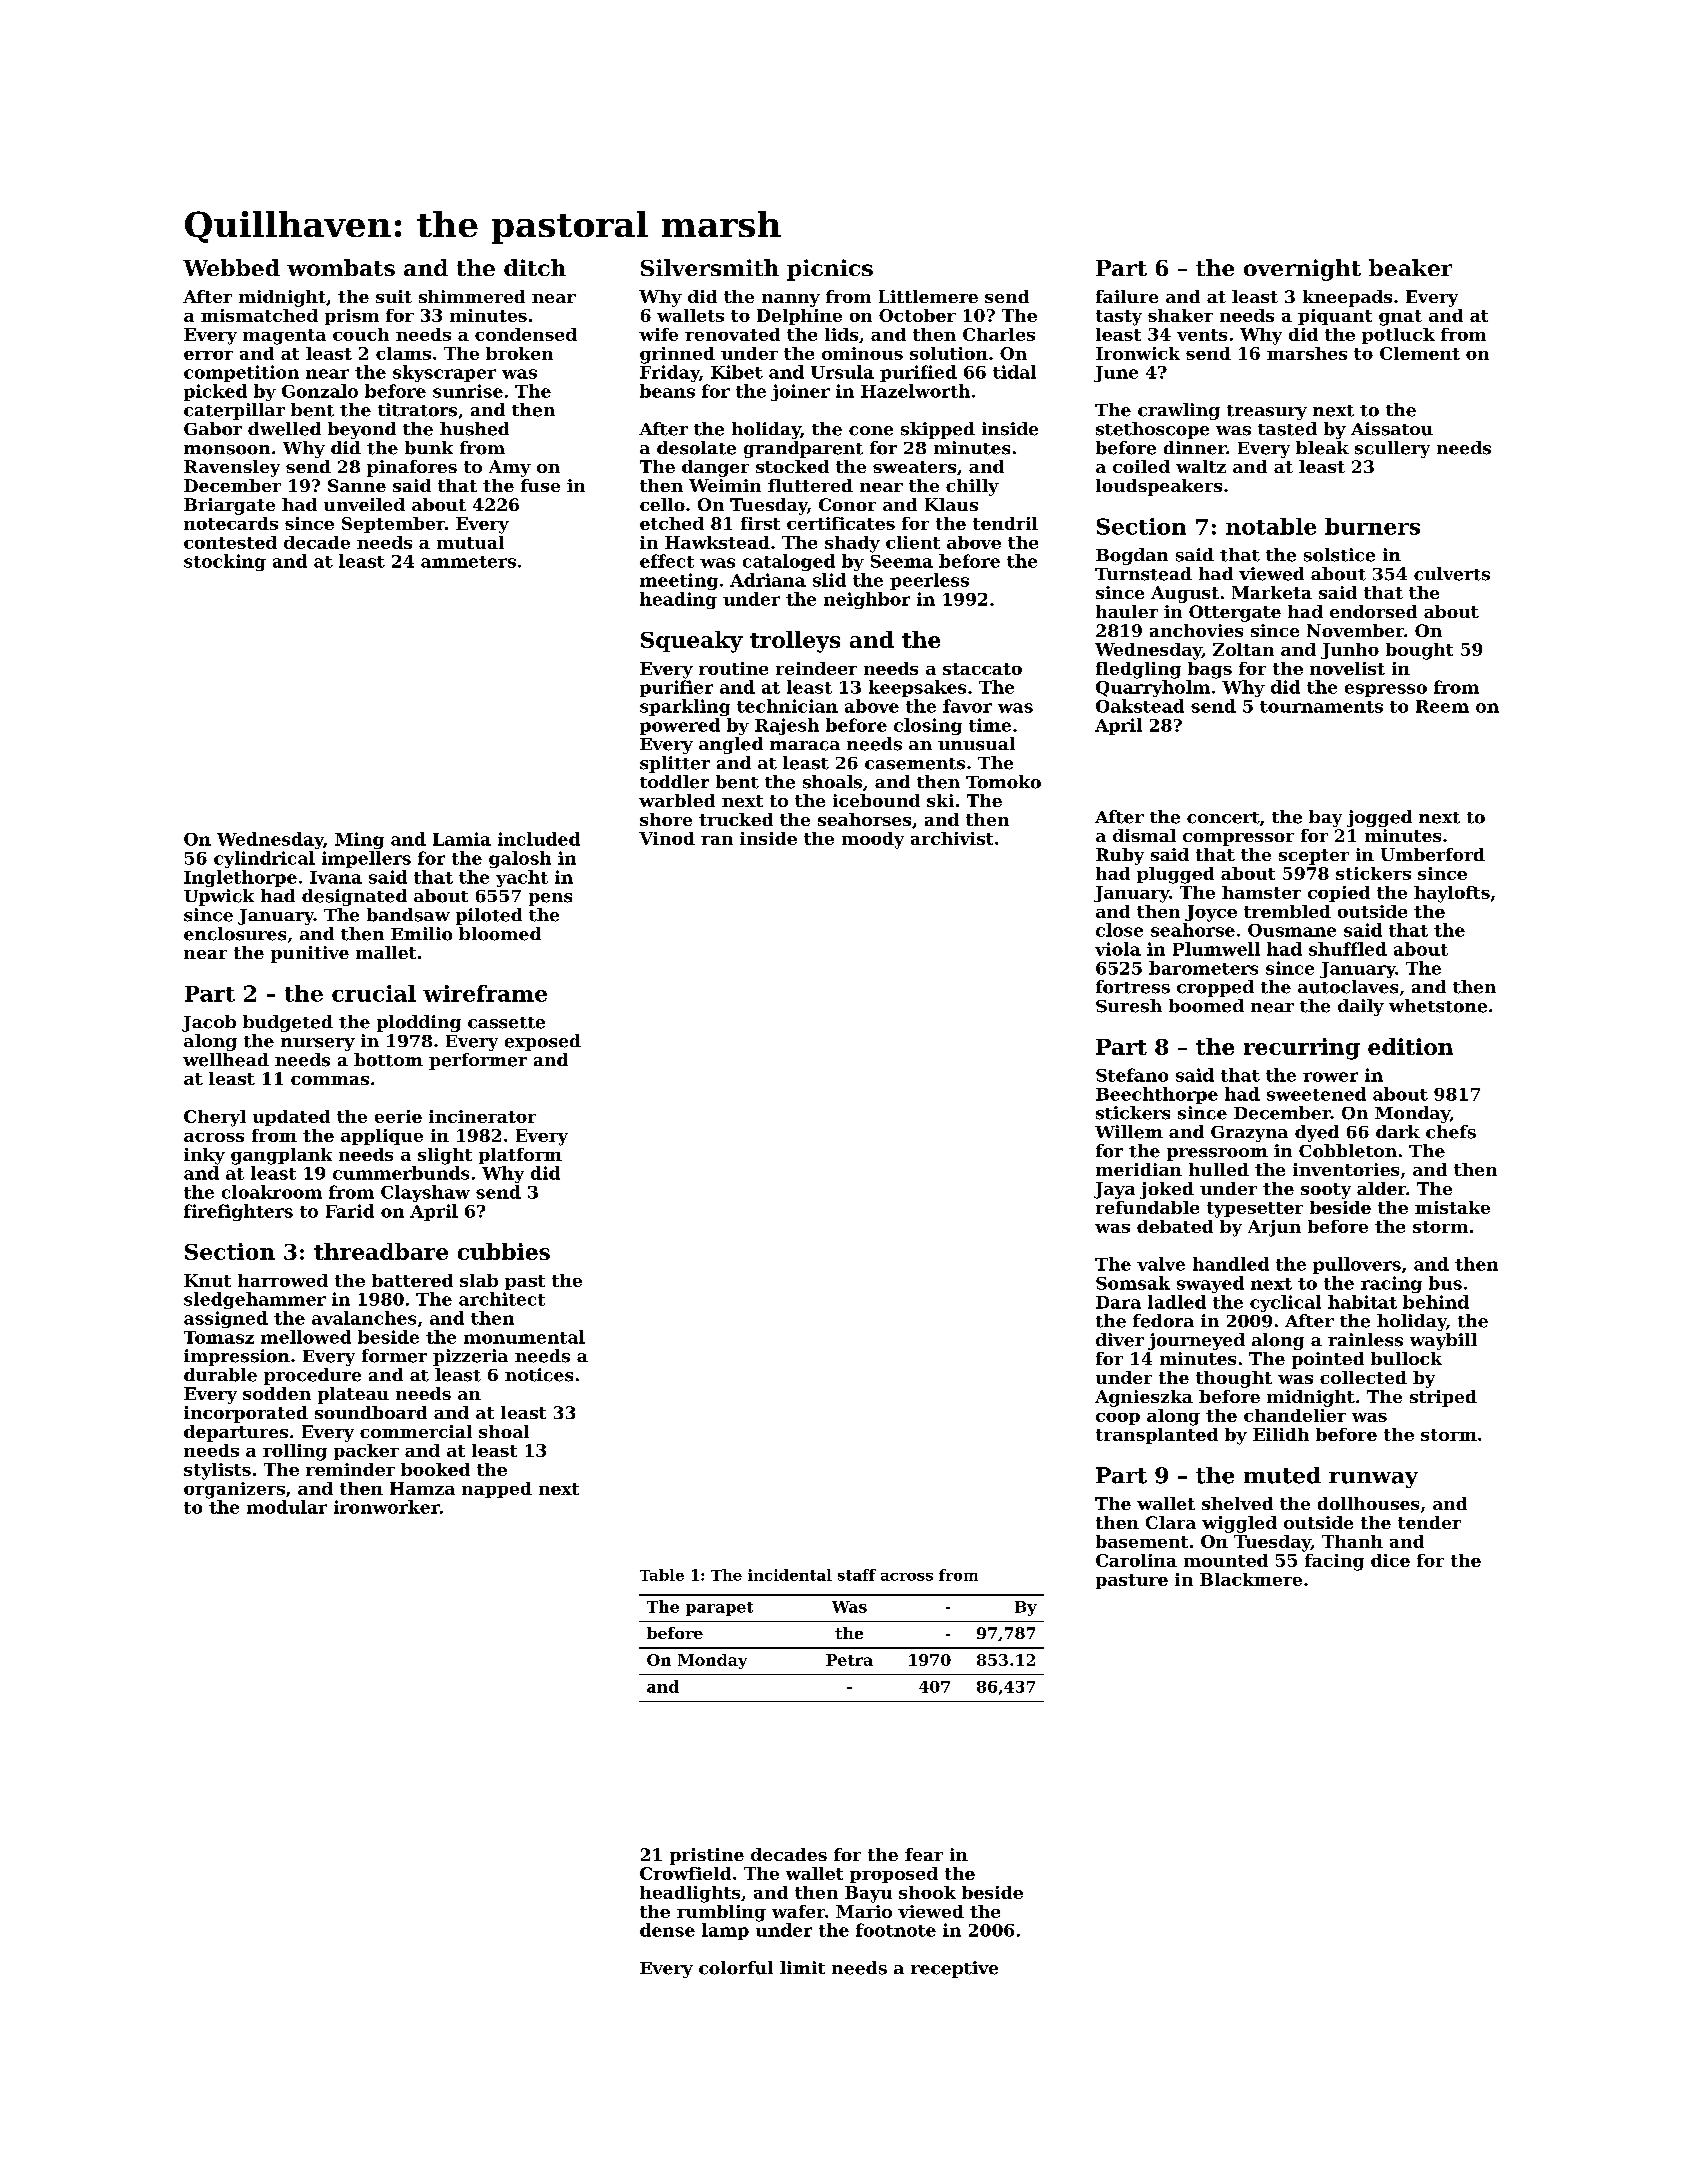  What do you see at coordinates (867, 600) in the screenshot?
I see `neighbor` at bounding box center [867, 600].
